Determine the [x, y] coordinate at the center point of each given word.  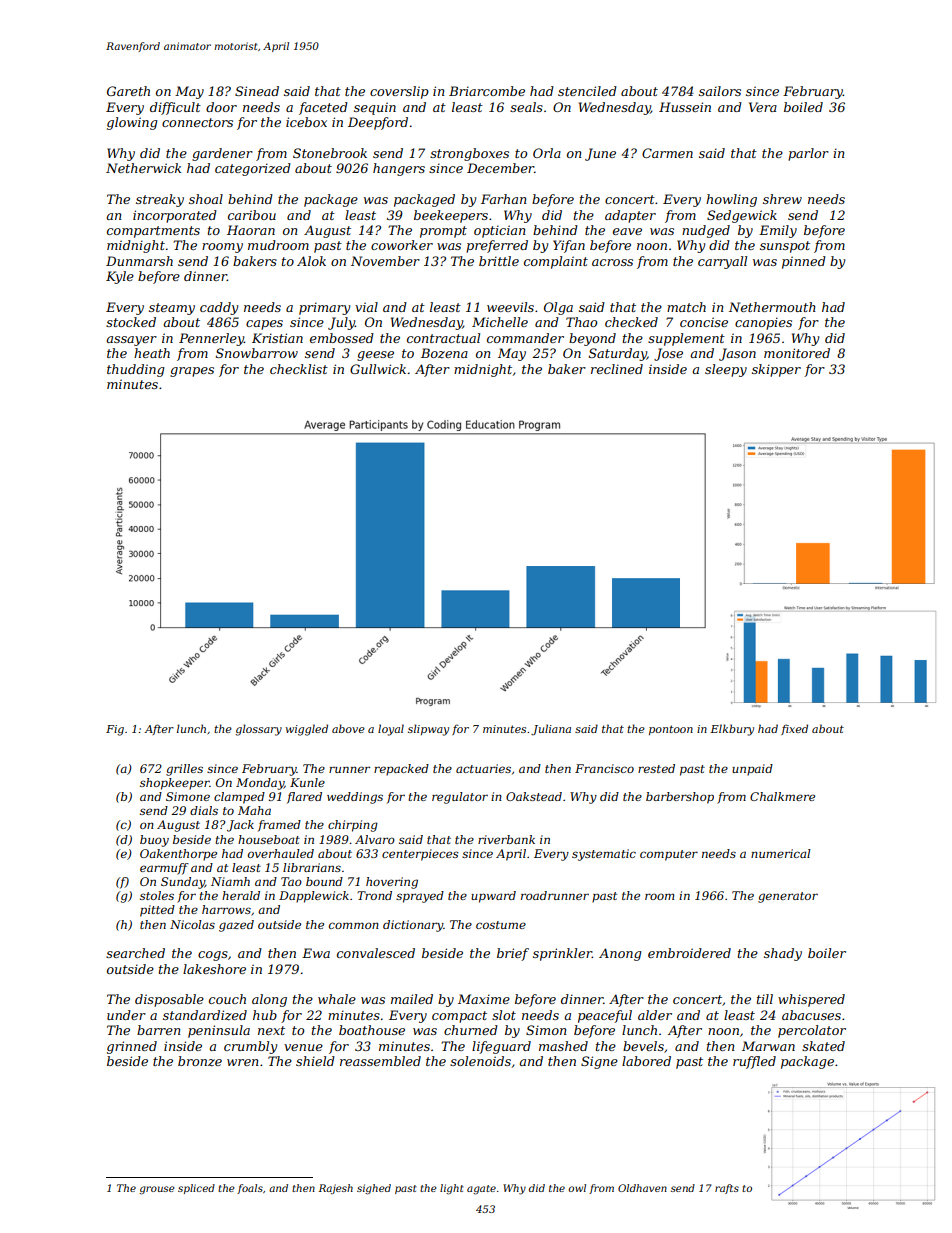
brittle [499, 261]
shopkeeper [175, 784]
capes [264, 325]
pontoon [671, 730]
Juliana [551, 729]
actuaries [483, 768]
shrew [782, 199]
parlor [808, 154]
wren [242, 1062]
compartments [153, 232]
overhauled [281, 853]
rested [656, 768]
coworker [402, 245]
